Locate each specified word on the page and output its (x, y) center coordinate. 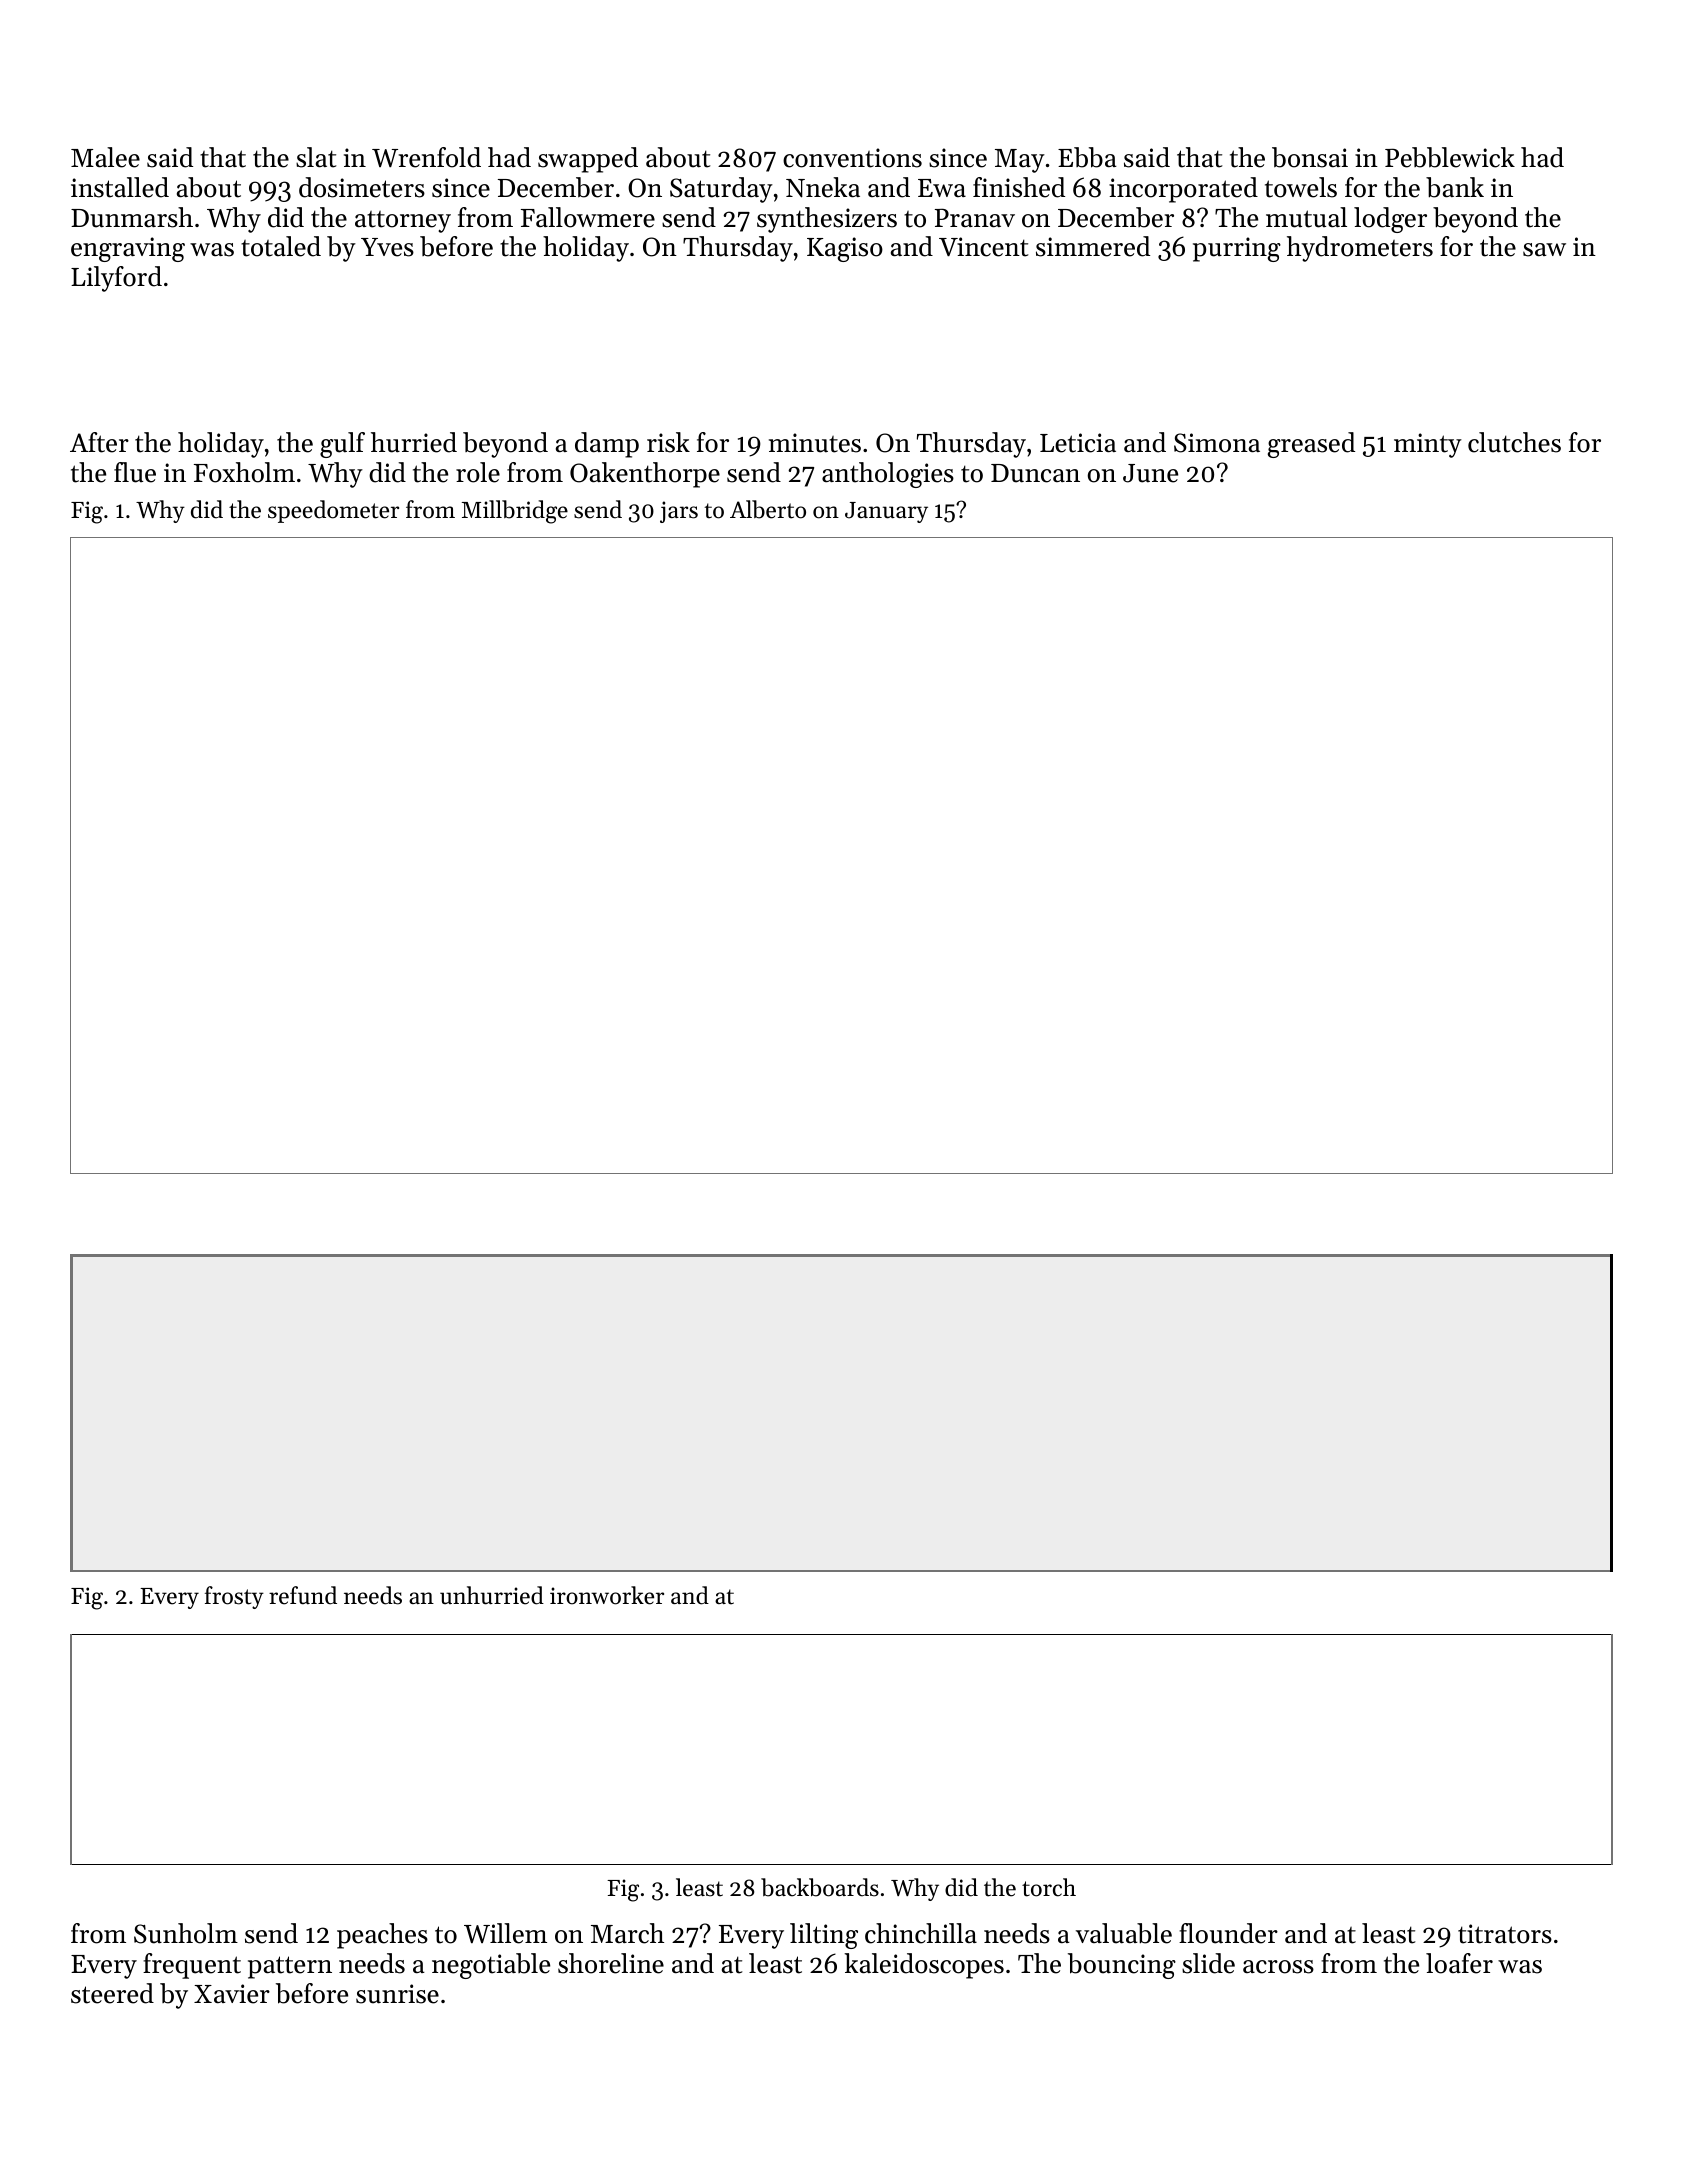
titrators (1505, 1934)
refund (303, 1595)
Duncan (1035, 473)
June (1150, 473)
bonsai (1310, 157)
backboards (820, 1887)
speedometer (333, 511)
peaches (382, 1936)
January (886, 512)
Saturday (721, 190)
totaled (281, 246)
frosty (234, 1597)
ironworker (607, 1595)
